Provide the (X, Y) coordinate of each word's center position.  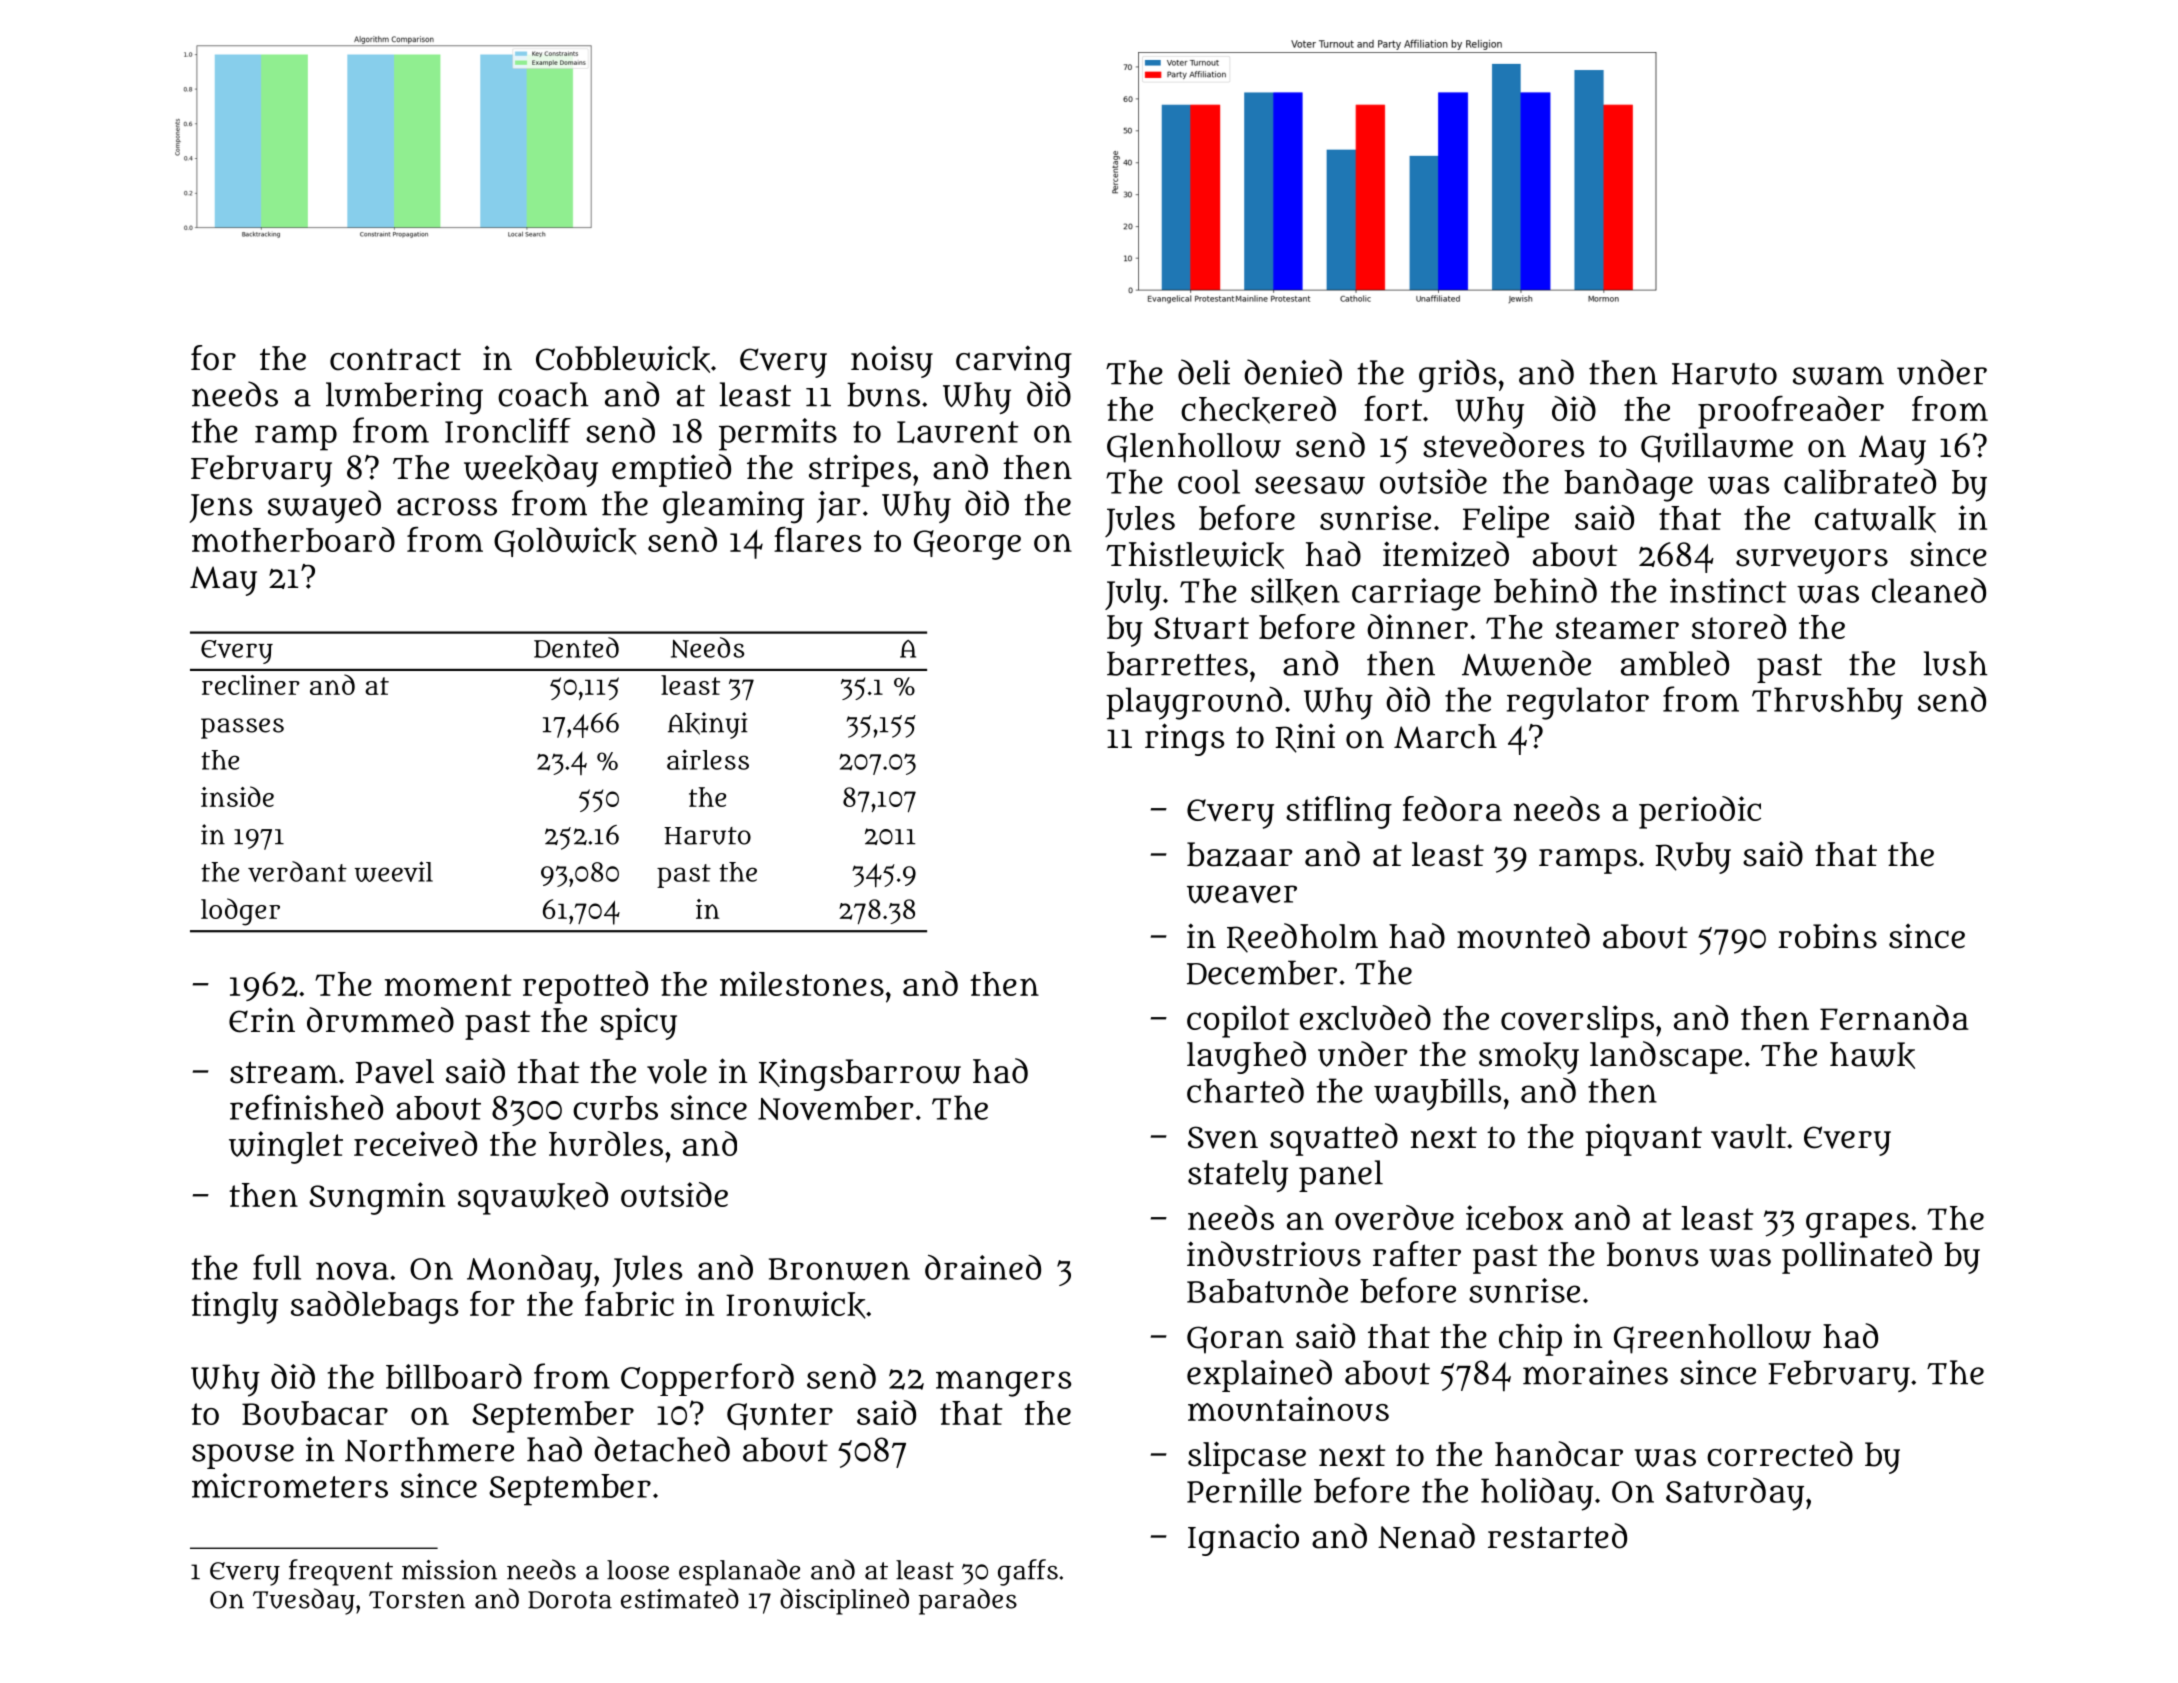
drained (983, 1267)
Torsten (417, 1600)
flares (817, 539)
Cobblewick (623, 359)
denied (1293, 372)
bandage (1628, 485)
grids (1457, 376)
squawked (533, 1198)
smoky (1529, 1058)
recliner (251, 685)
